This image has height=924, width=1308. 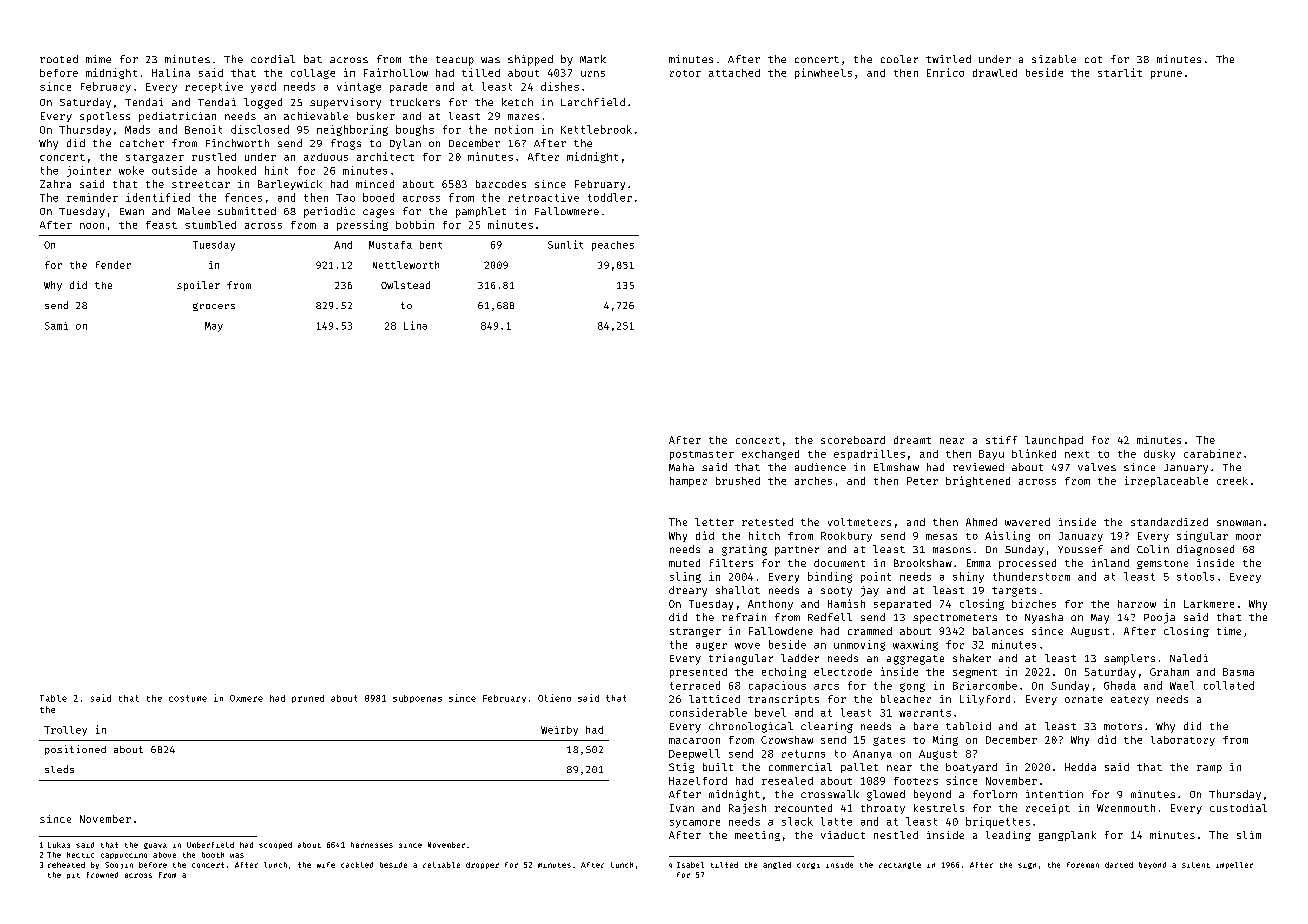 I want to click on sleds, so click(x=59, y=769).
